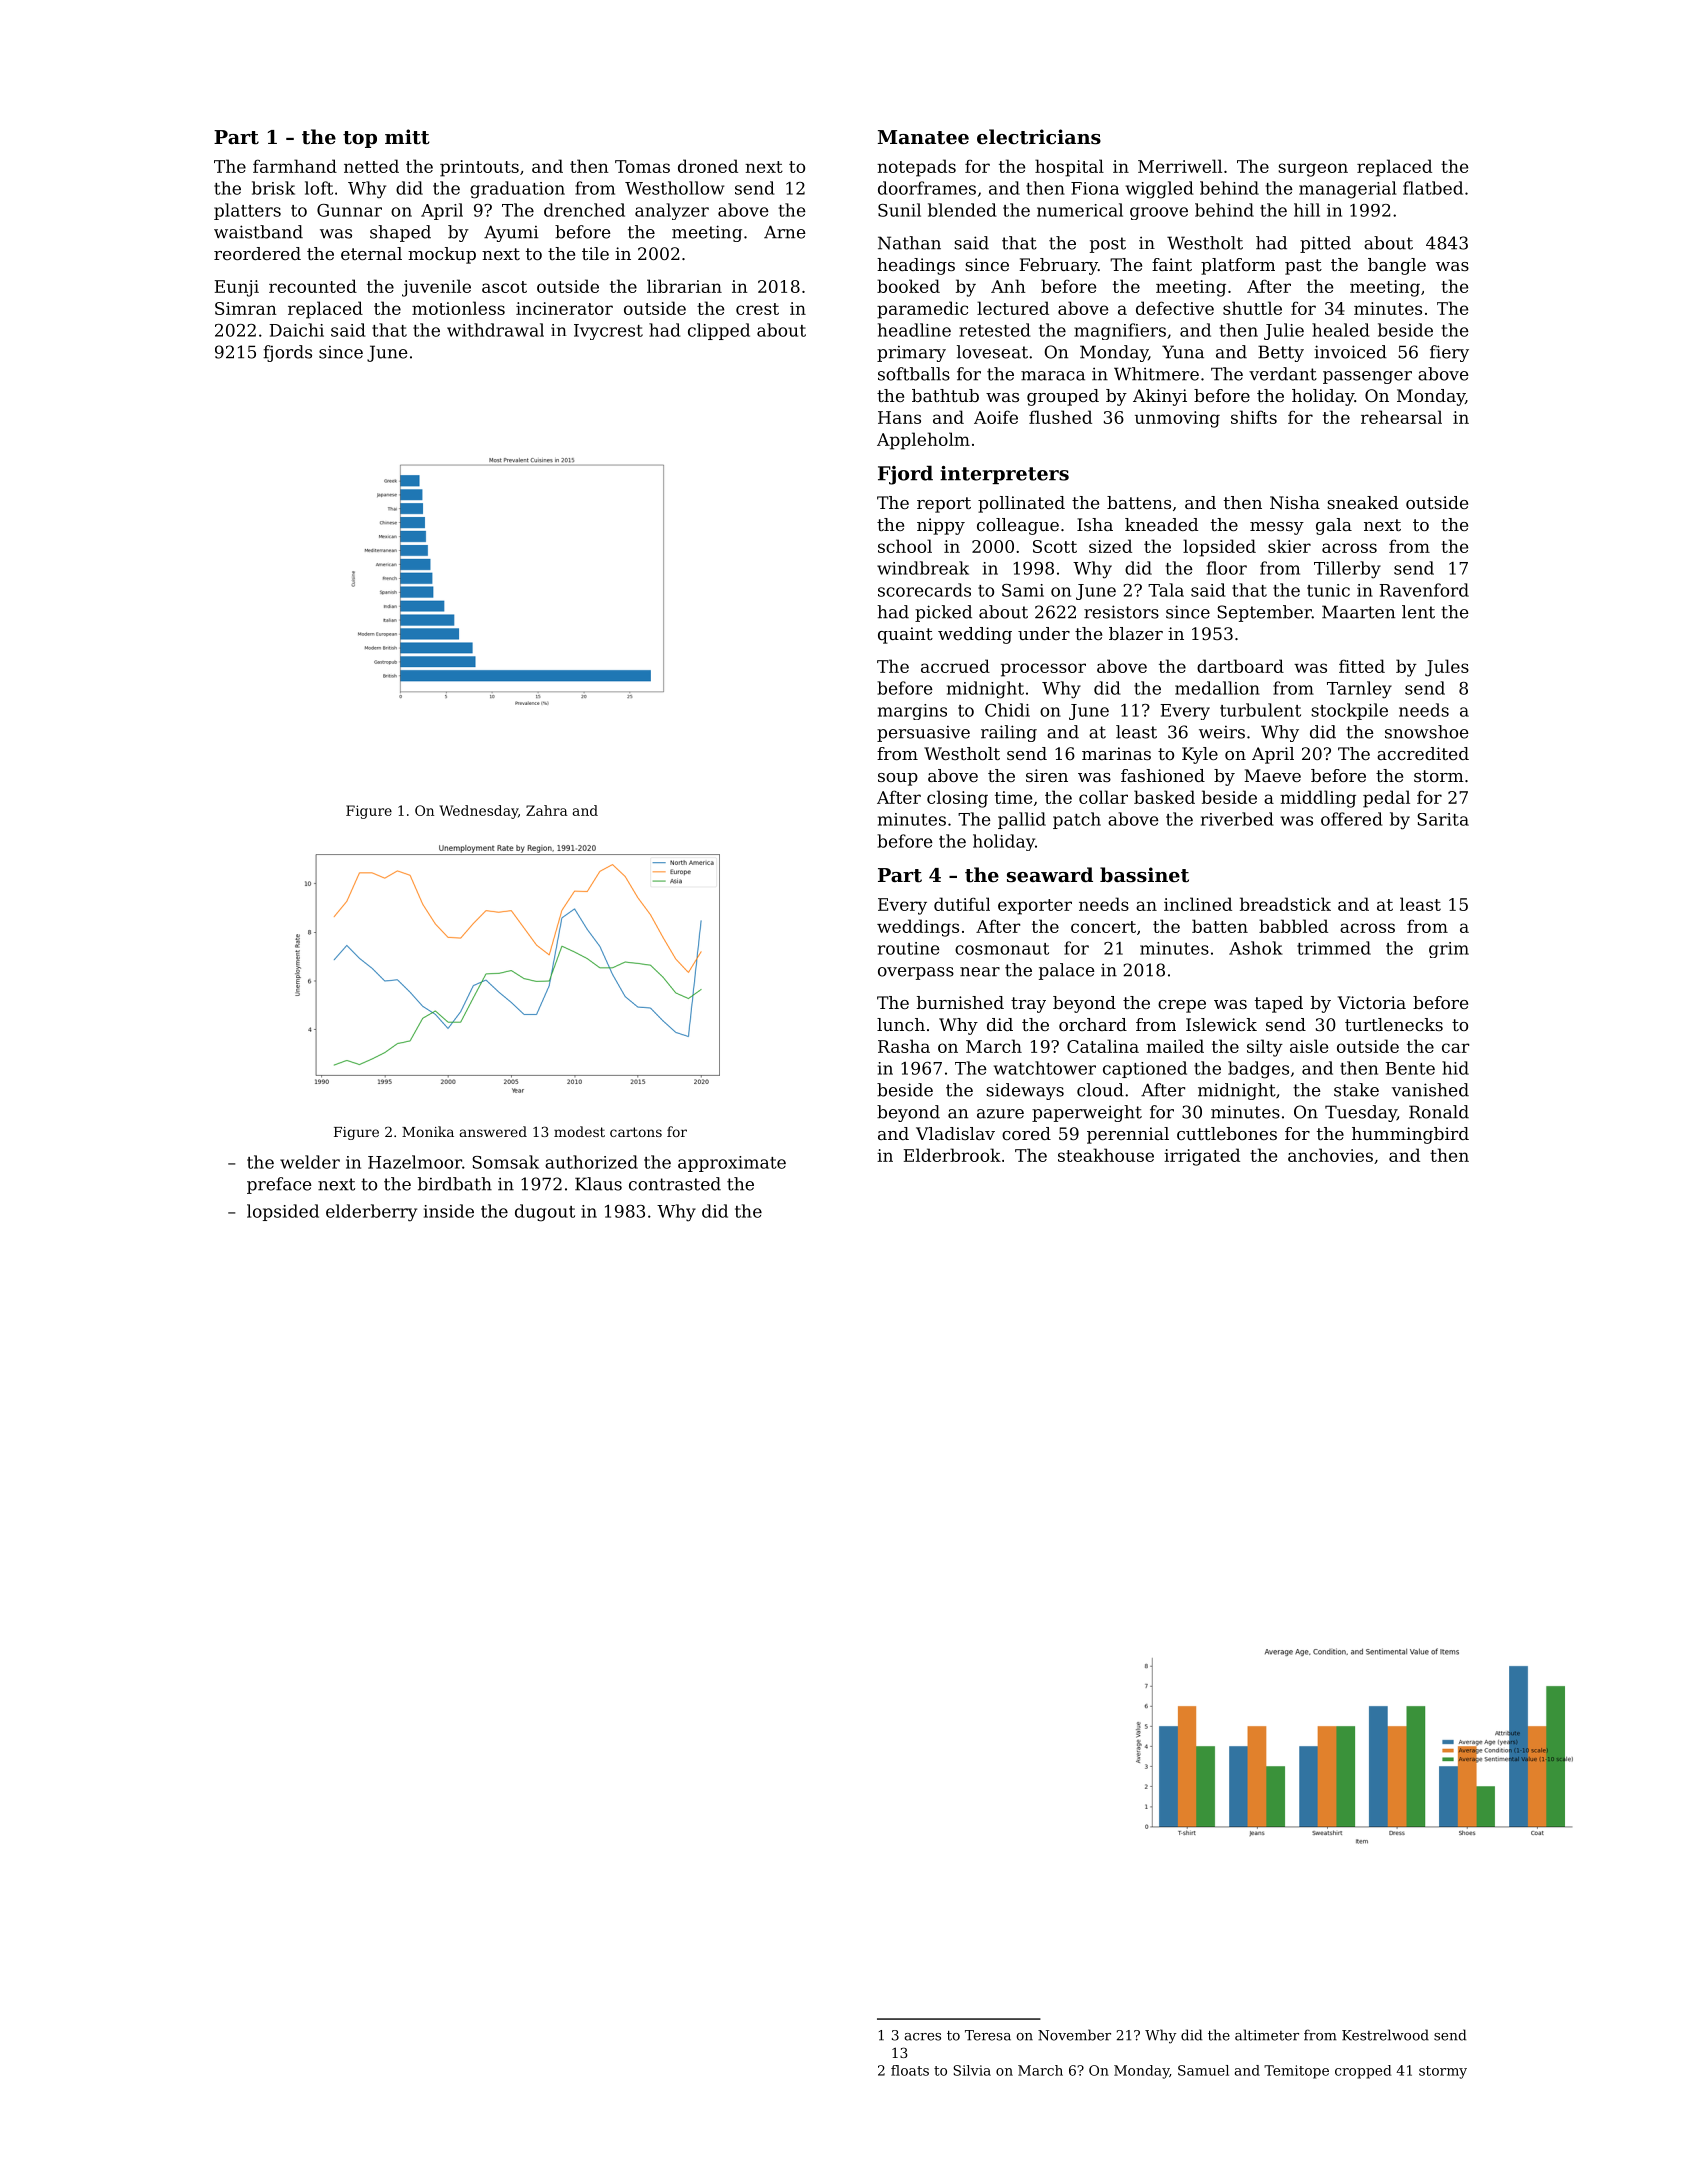 The image size is (1683, 2178). What do you see at coordinates (1449, 950) in the document?
I see `grim` at bounding box center [1449, 950].
